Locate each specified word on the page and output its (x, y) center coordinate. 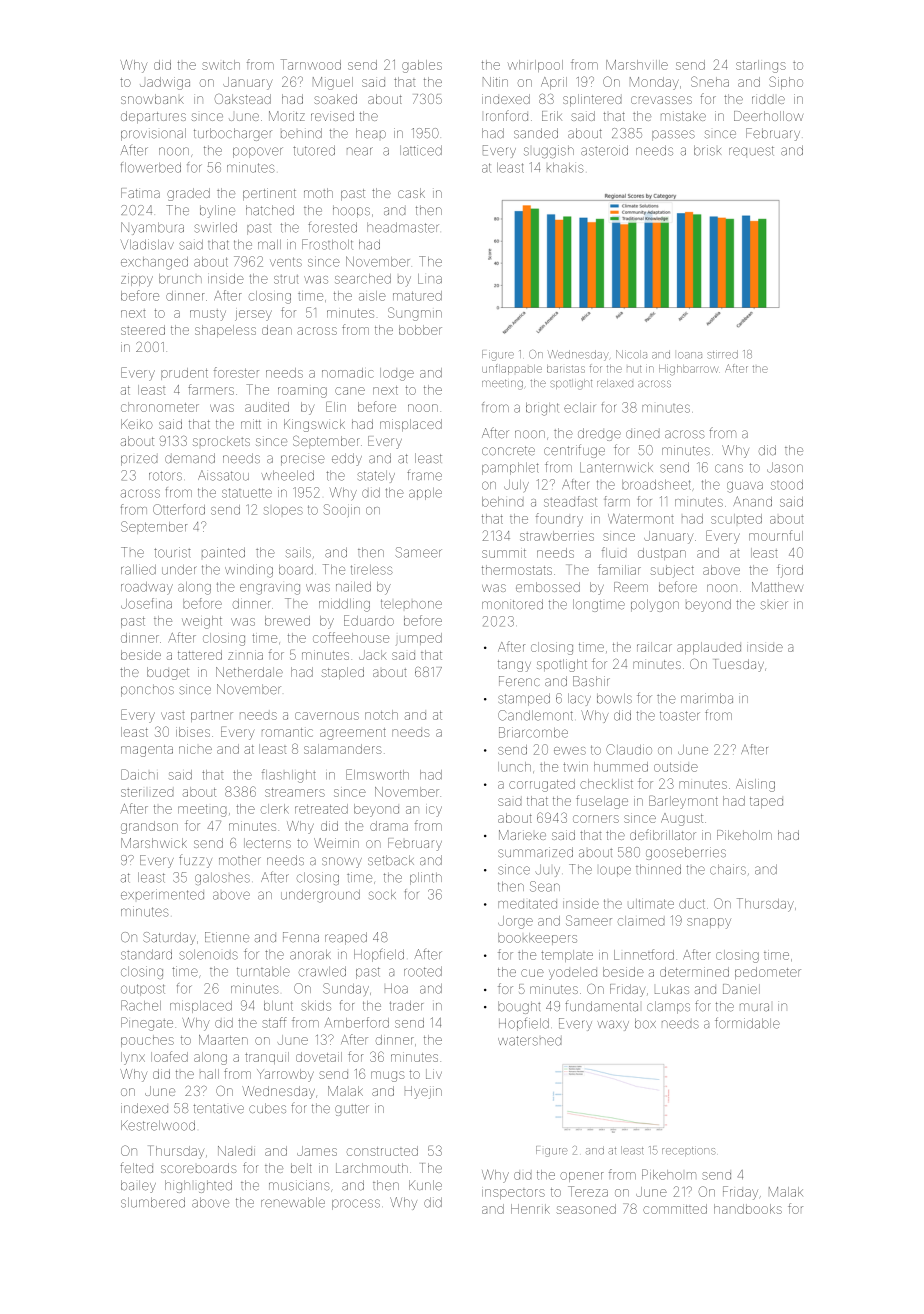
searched (363, 279)
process (356, 1204)
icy (434, 811)
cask (411, 193)
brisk (707, 150)
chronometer (160, 407)
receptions (689, 1151)
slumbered (153, 1202)
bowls (614, 698)
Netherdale (249, 672)
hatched (270, 210)
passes (673, 135)
